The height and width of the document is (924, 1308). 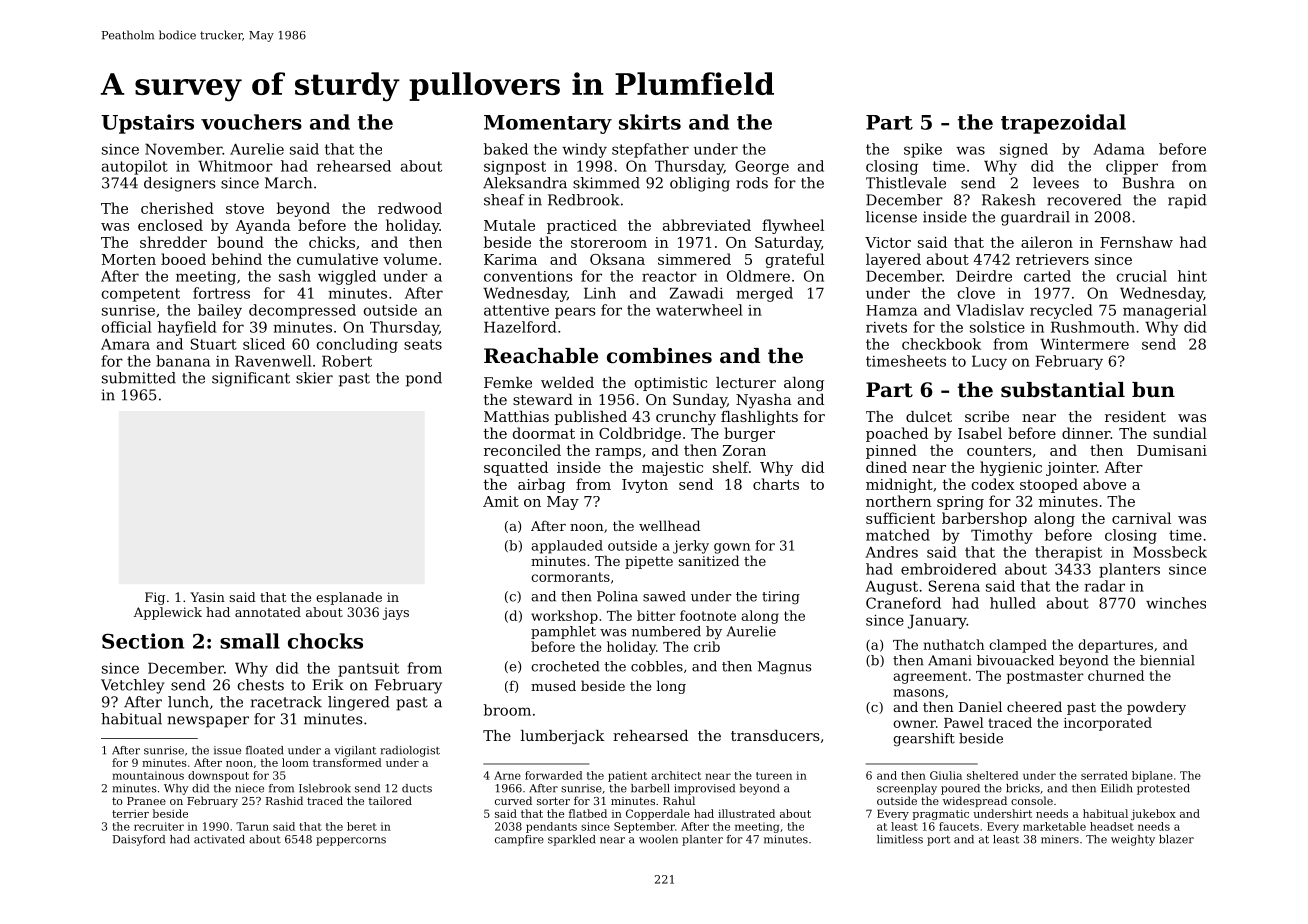 I want to click on tailored, so click(x=390, y=800).
